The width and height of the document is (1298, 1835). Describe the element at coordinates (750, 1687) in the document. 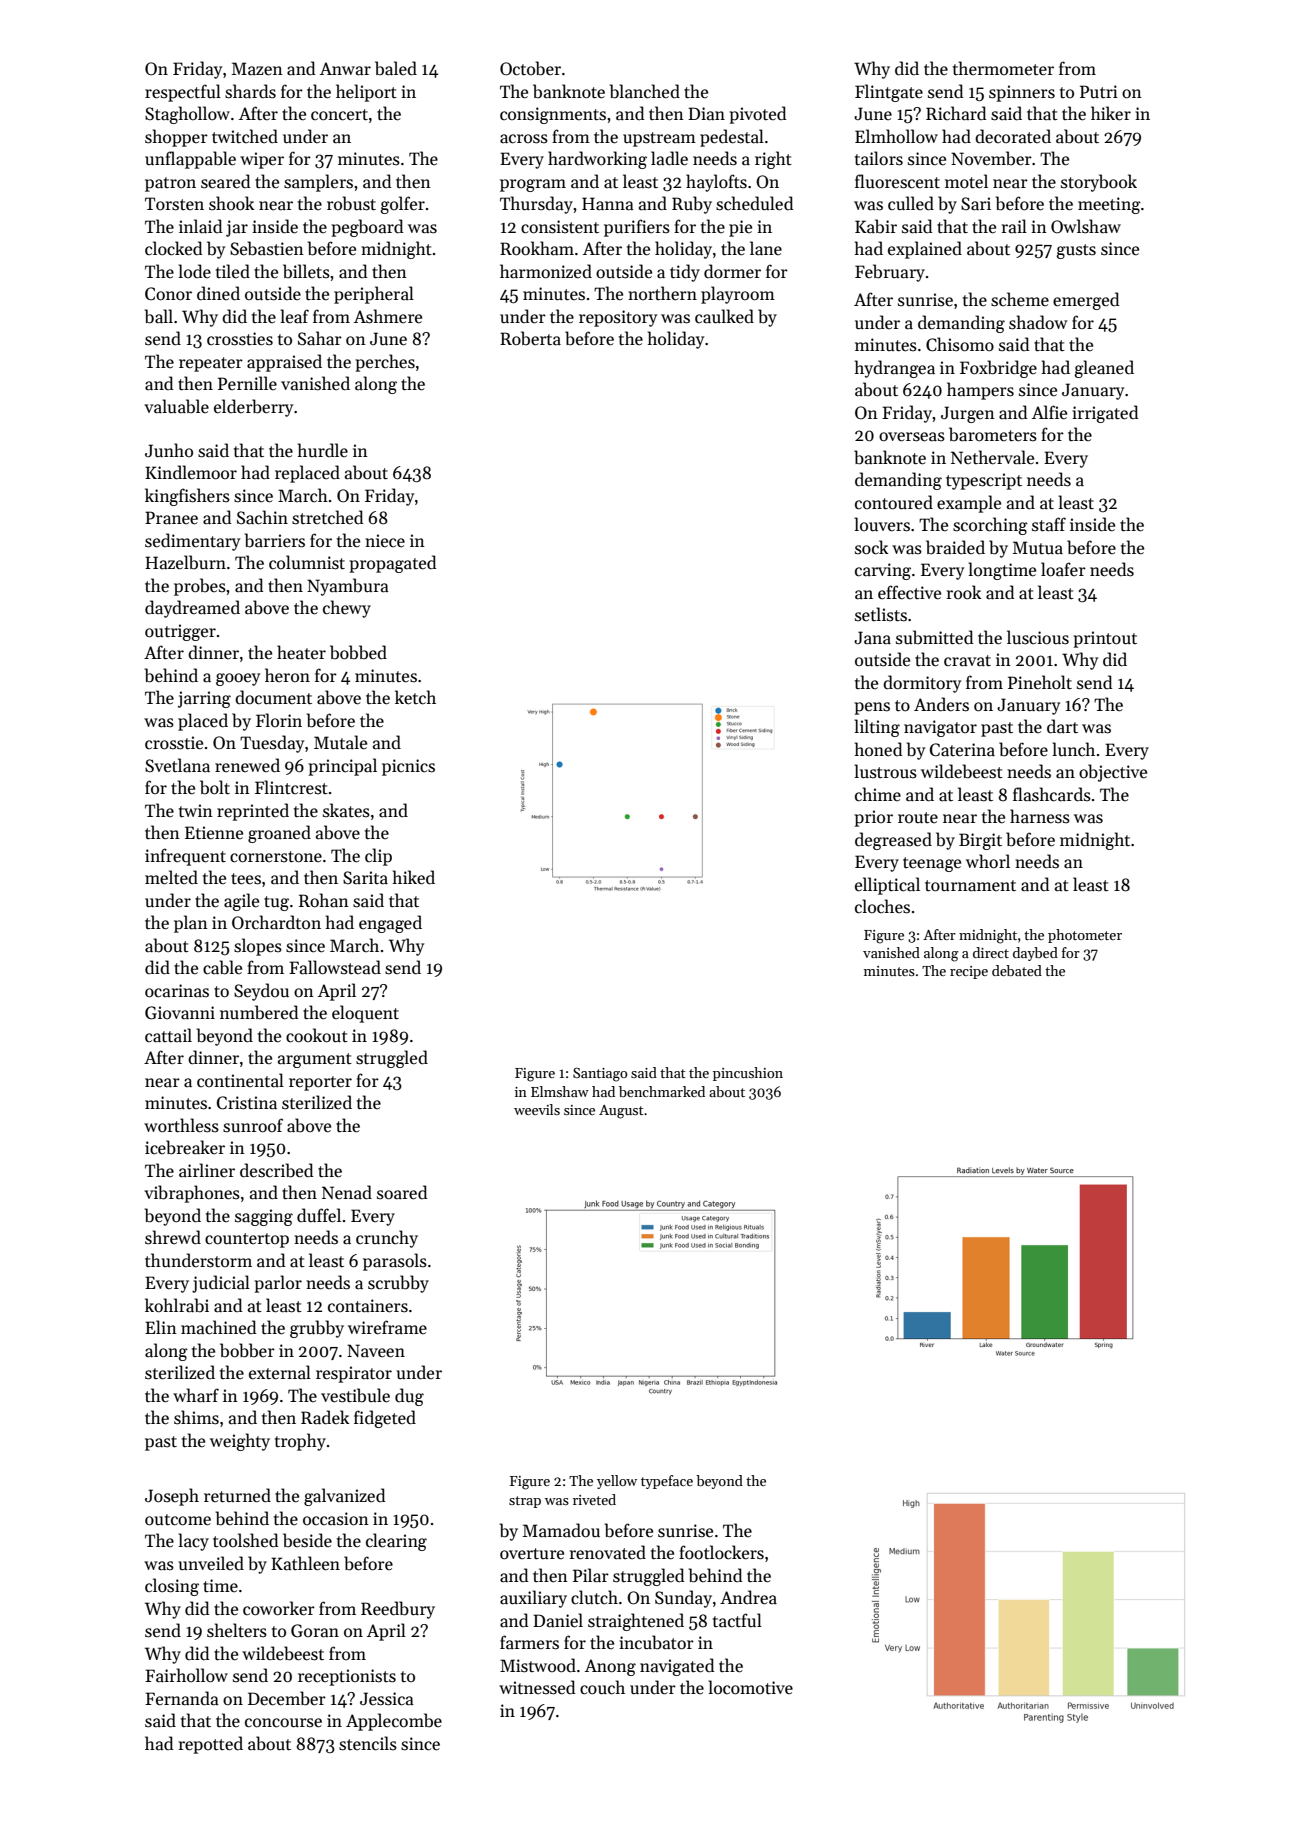

I see `locomotive` at that location.
